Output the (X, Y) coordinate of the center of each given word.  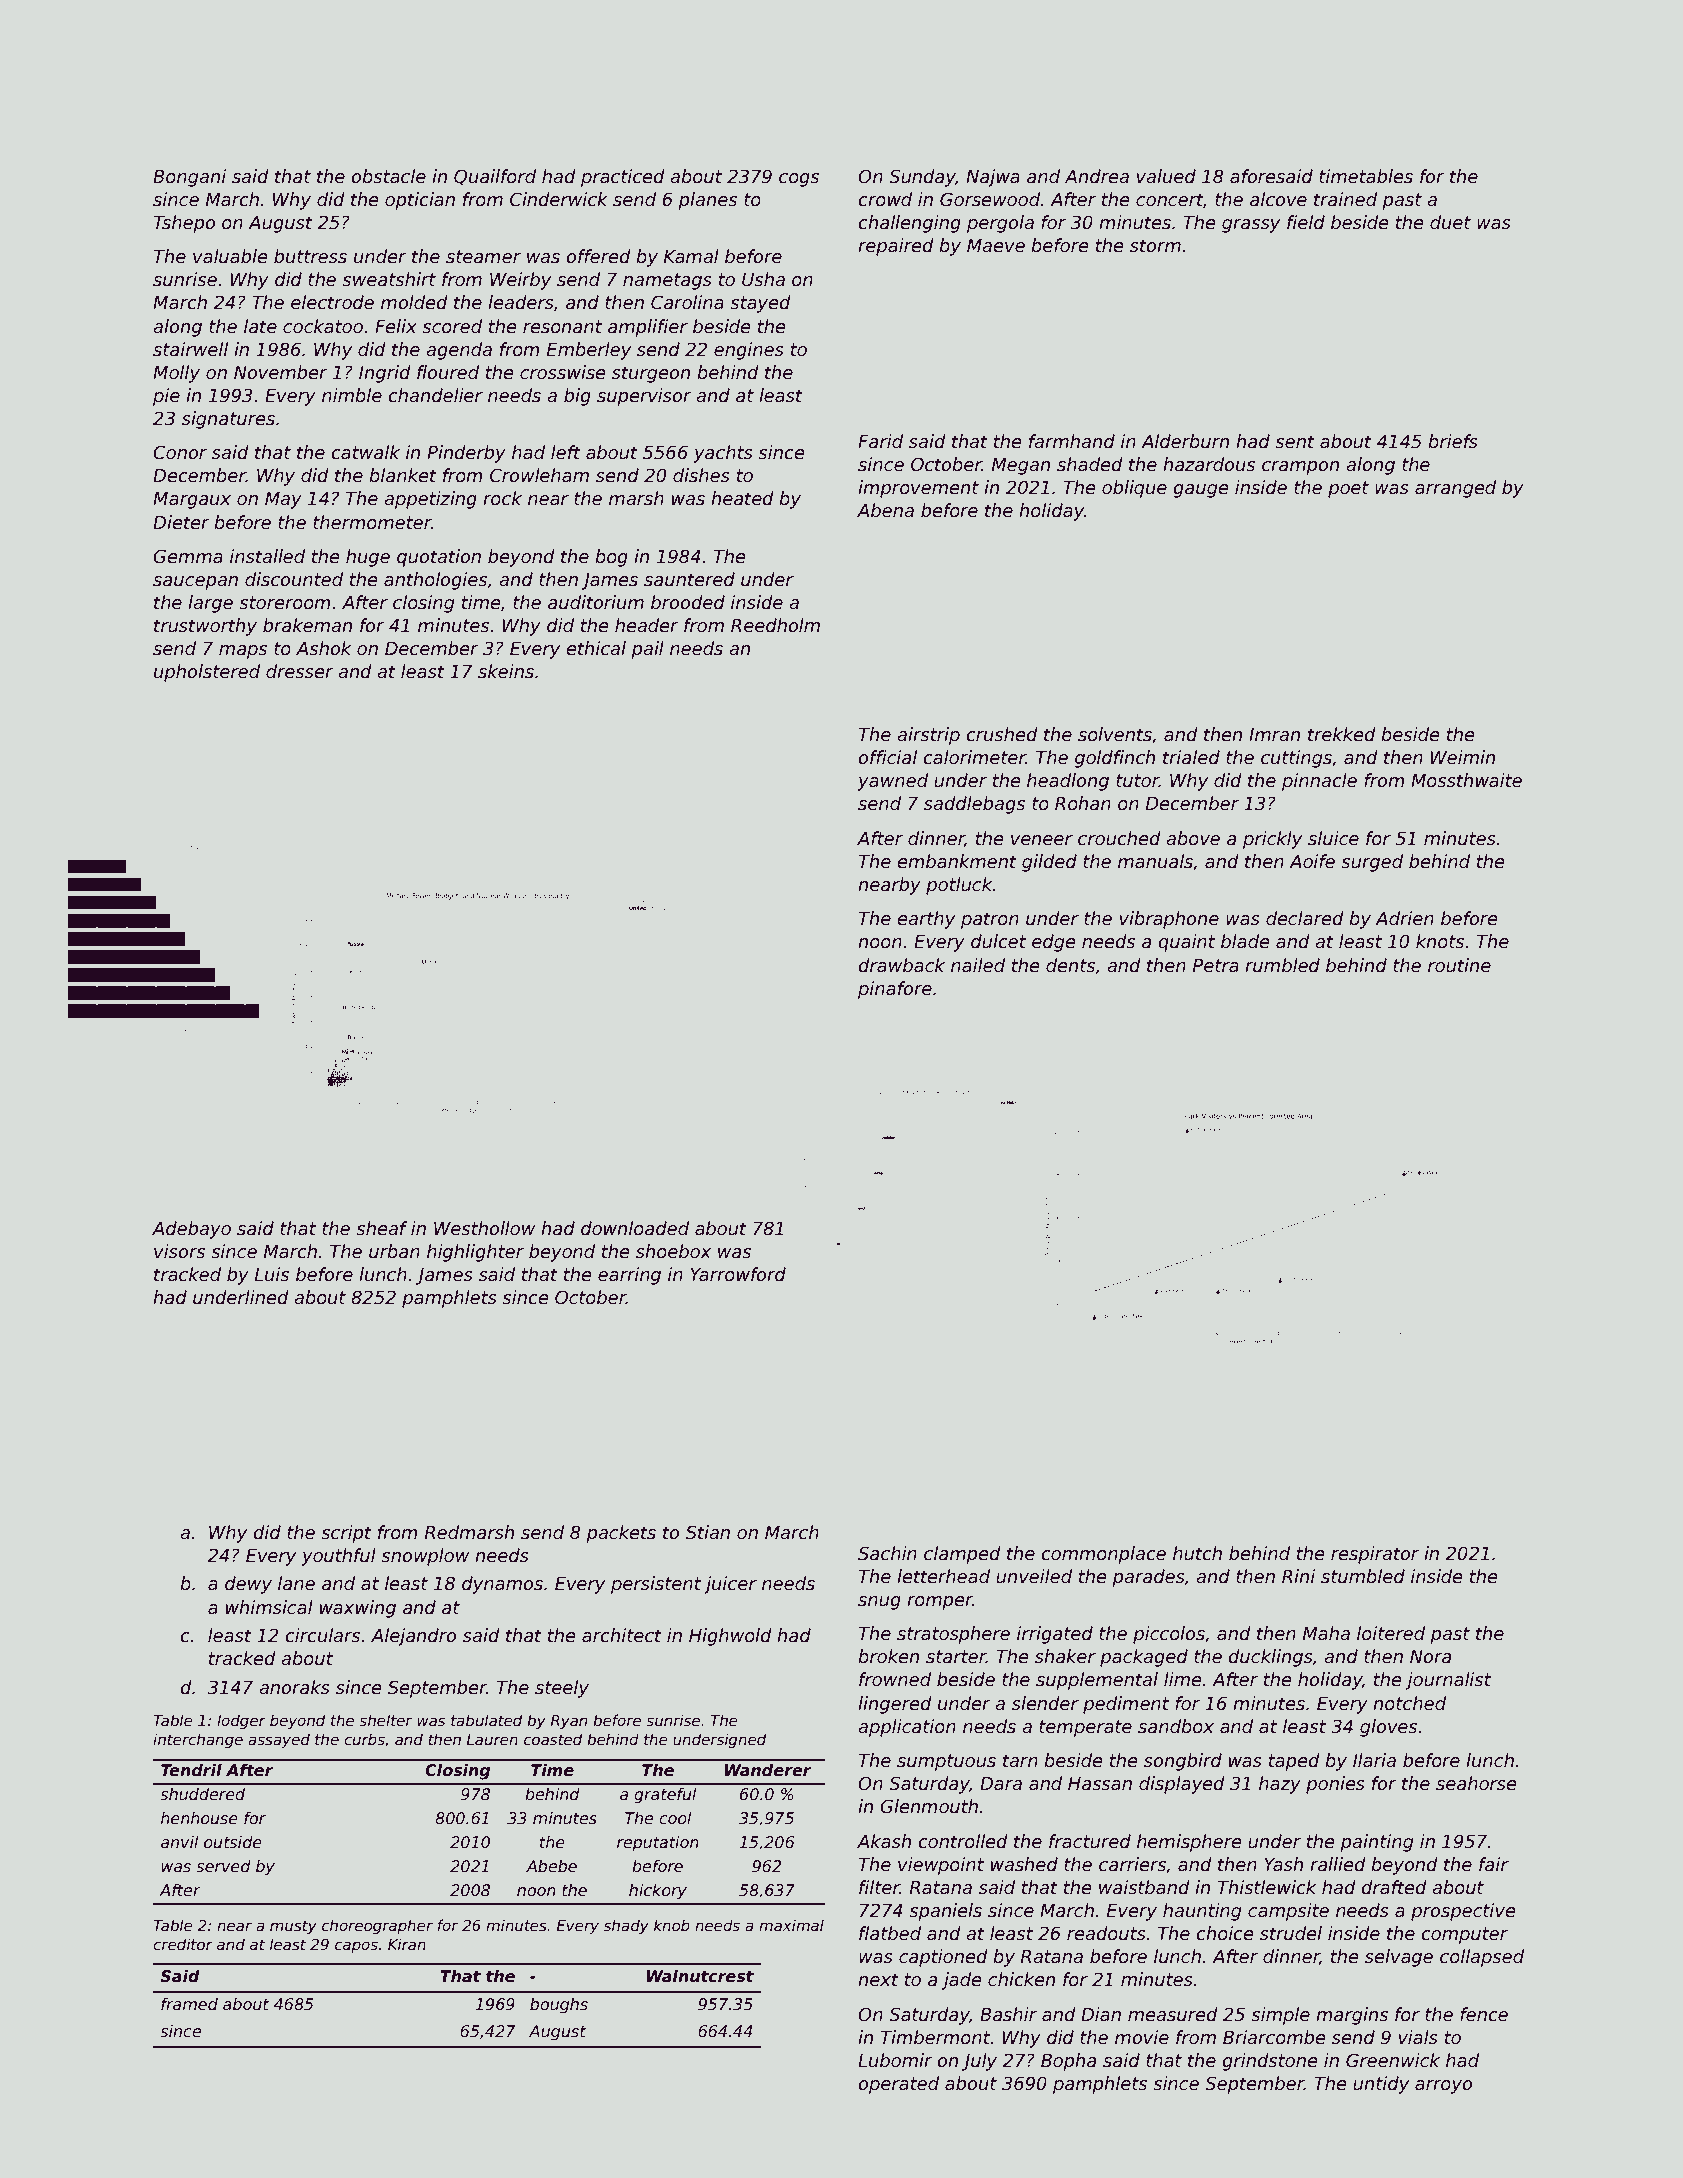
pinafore (895, 990)
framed (189, 2004)
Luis (272, 1274)
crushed (1002, 734)
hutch (1197, 1553)
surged (1372, 863)
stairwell (190, 349)
